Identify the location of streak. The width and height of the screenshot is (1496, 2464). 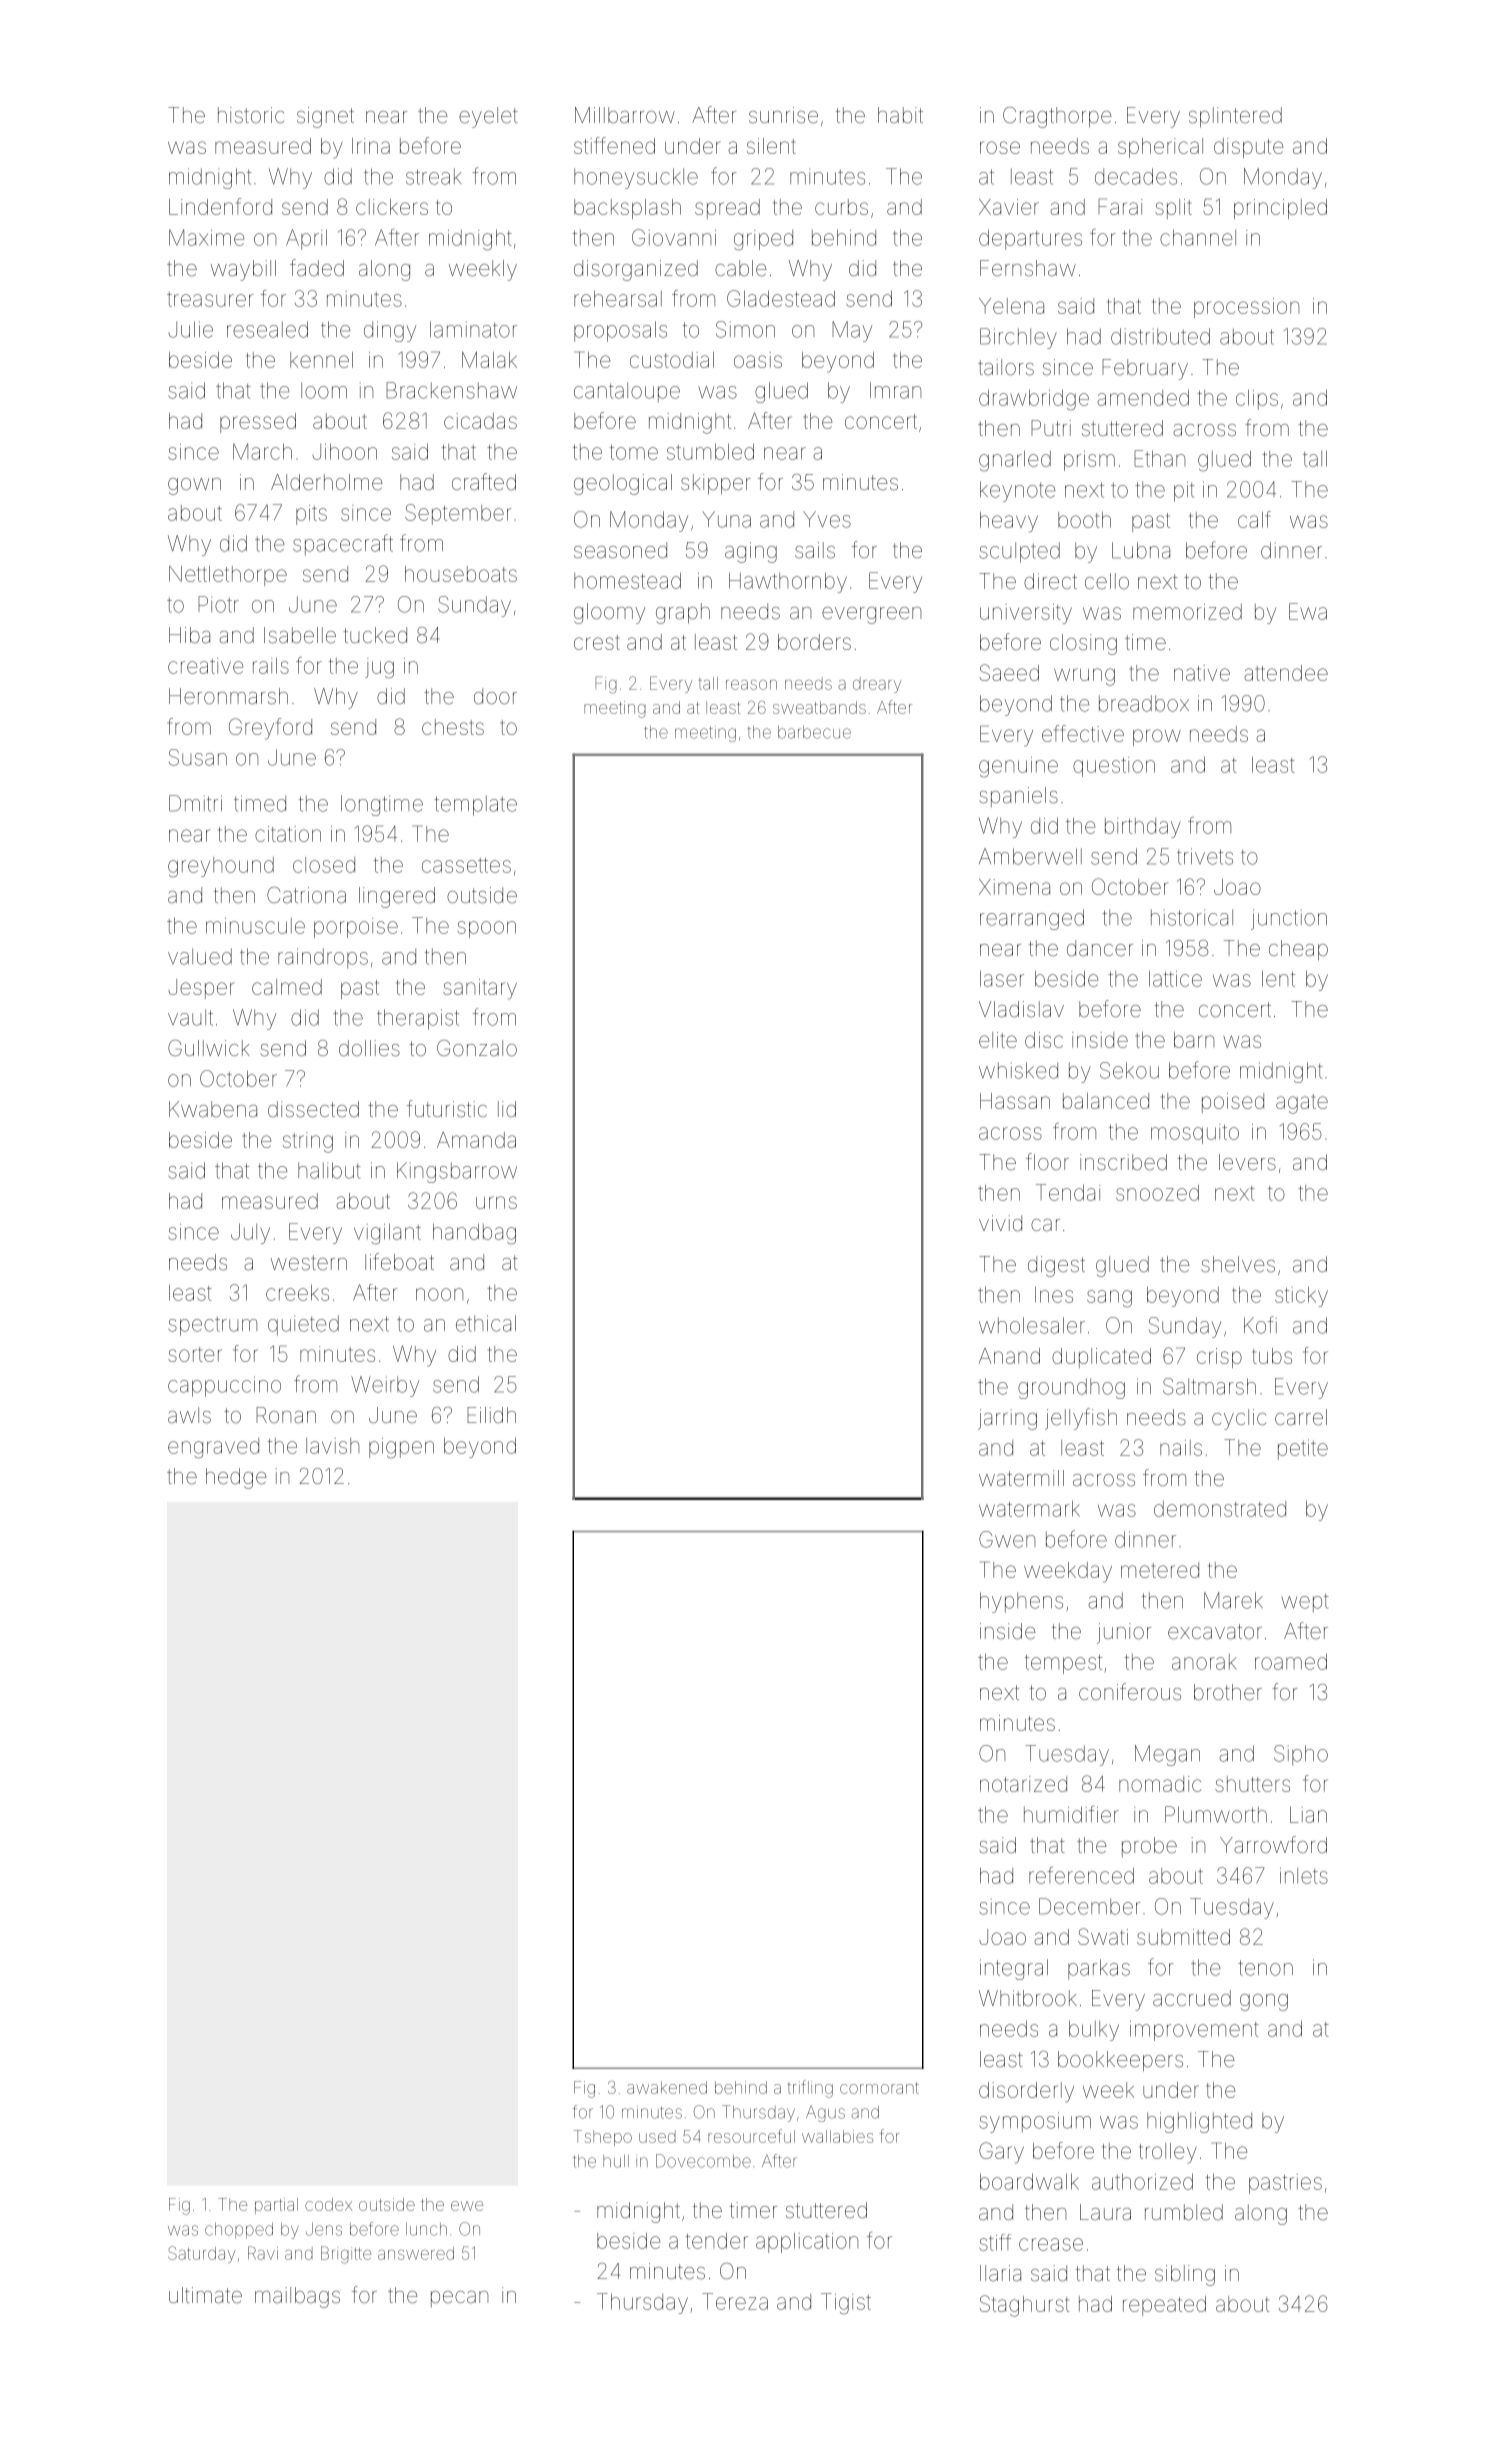
(433, 176).
